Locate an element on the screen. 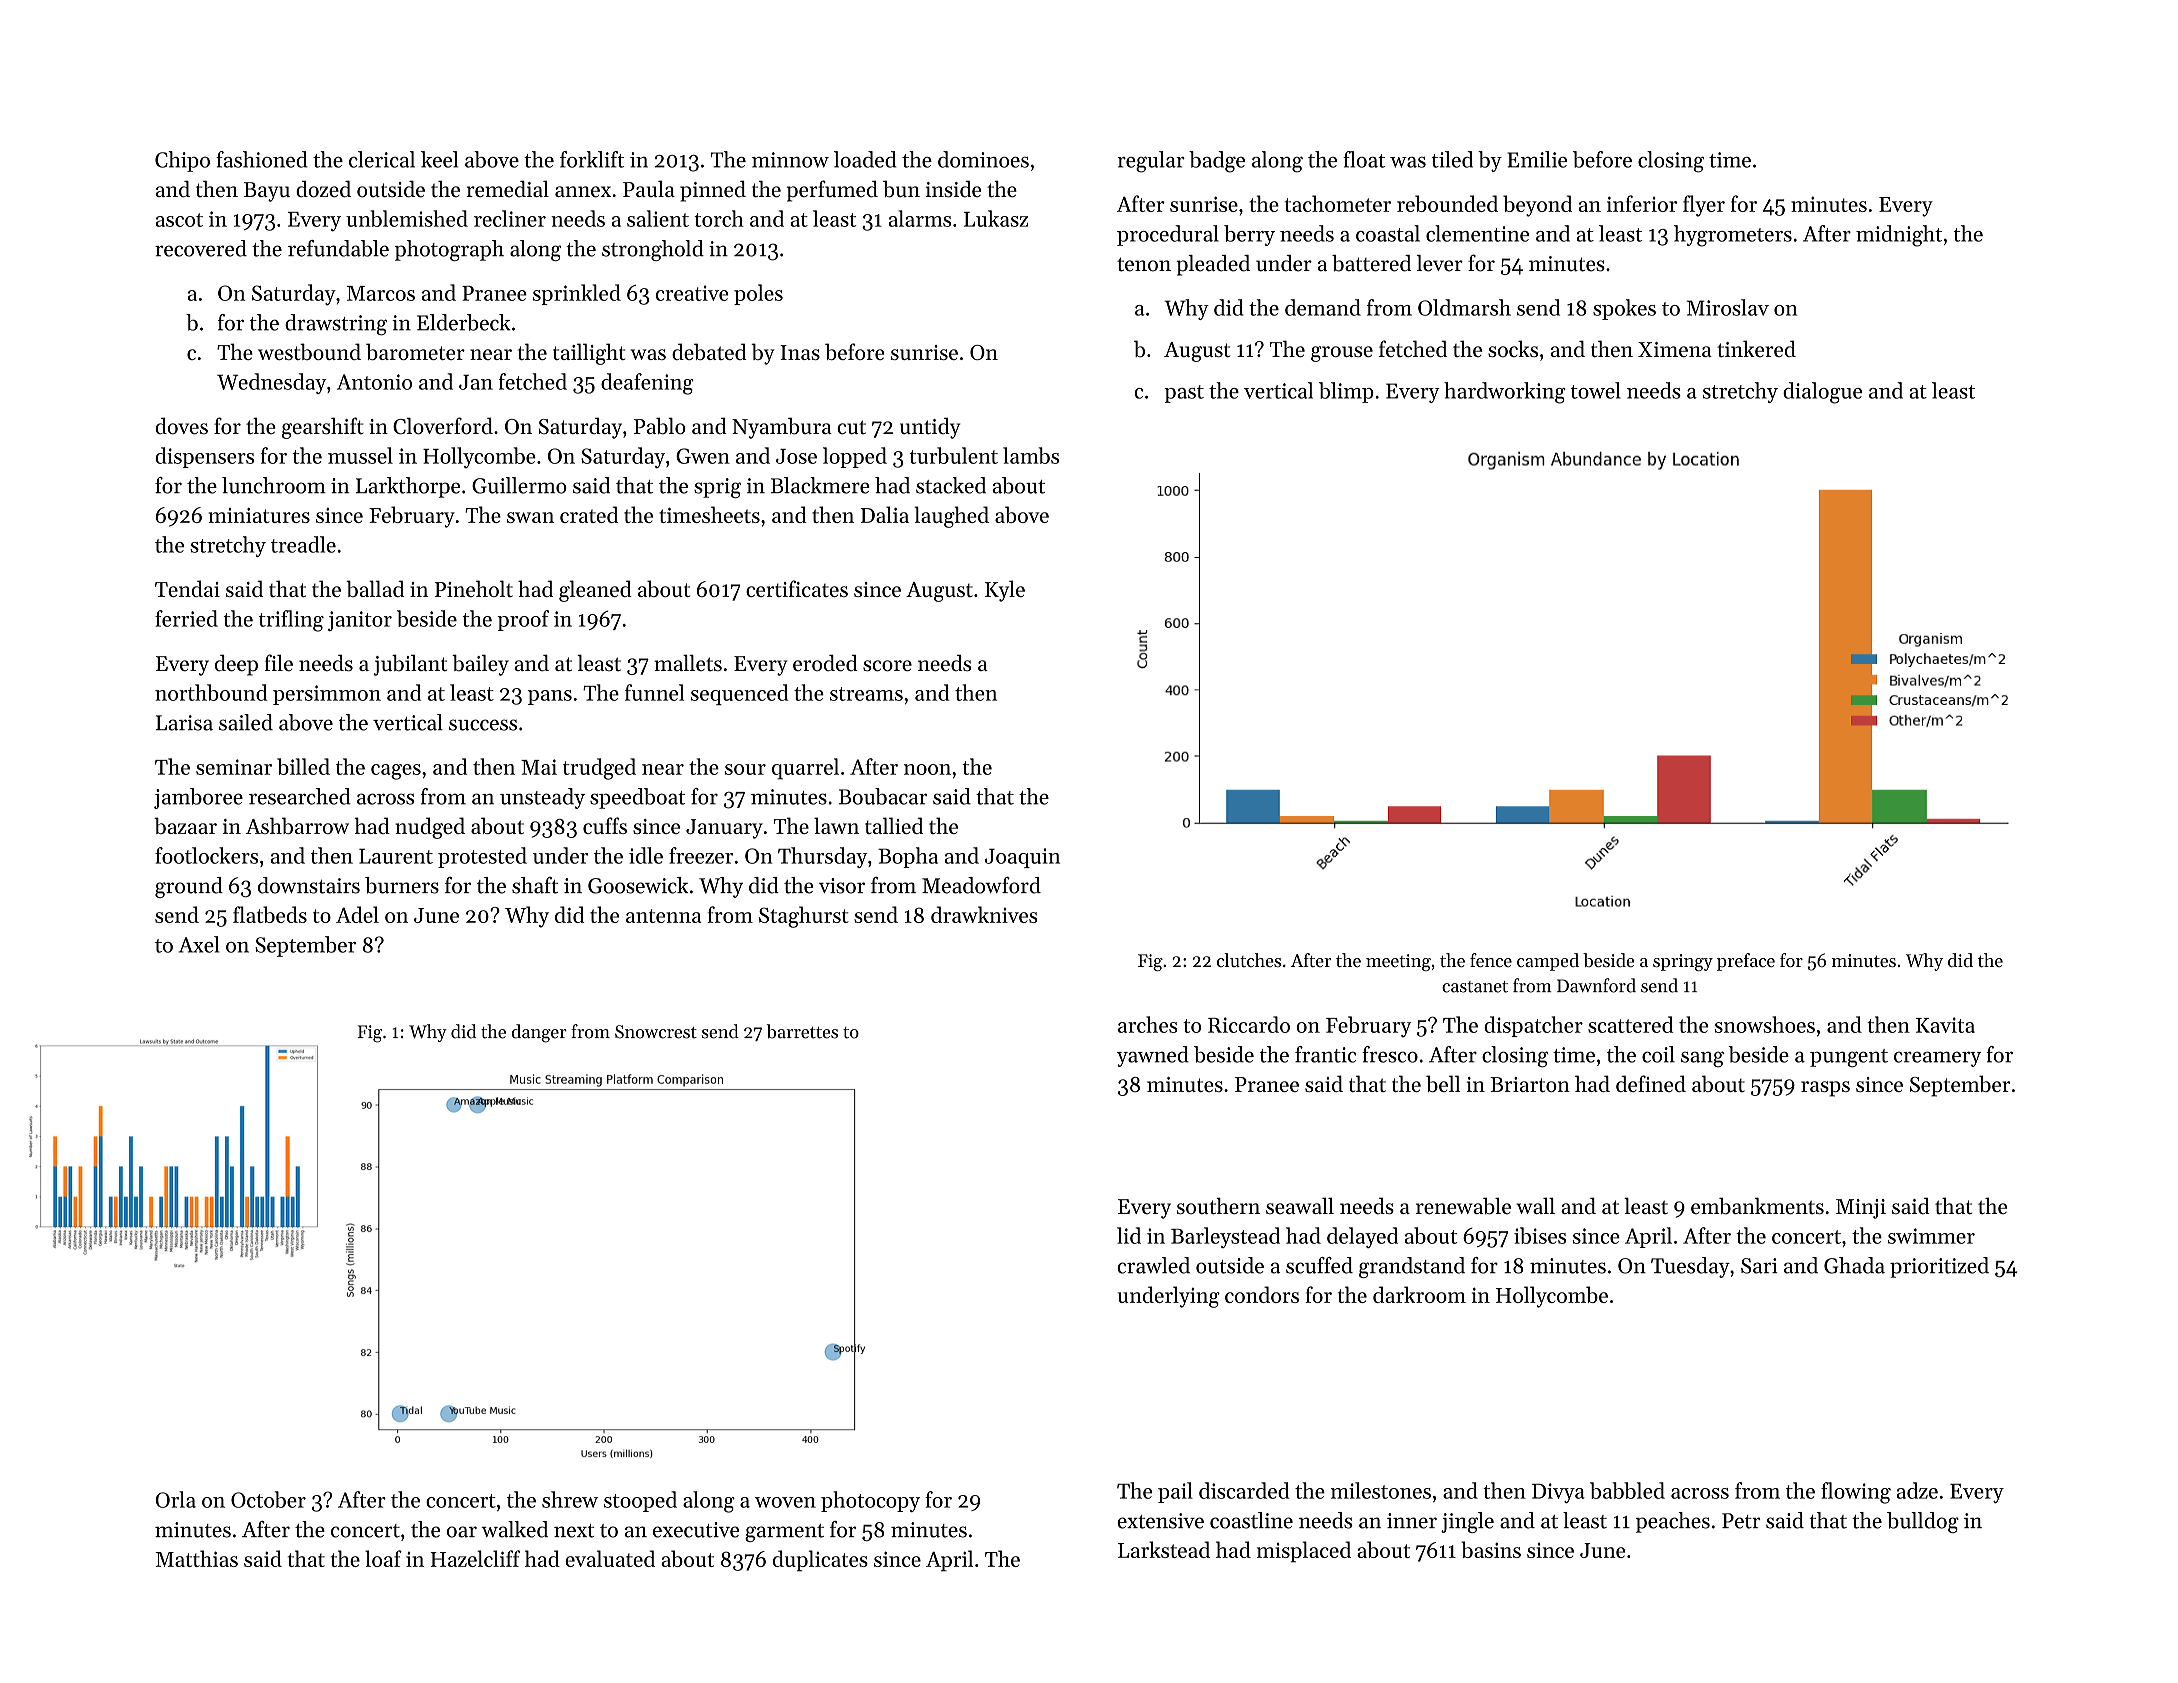  drawknives is located at coordinates (984, 914).
